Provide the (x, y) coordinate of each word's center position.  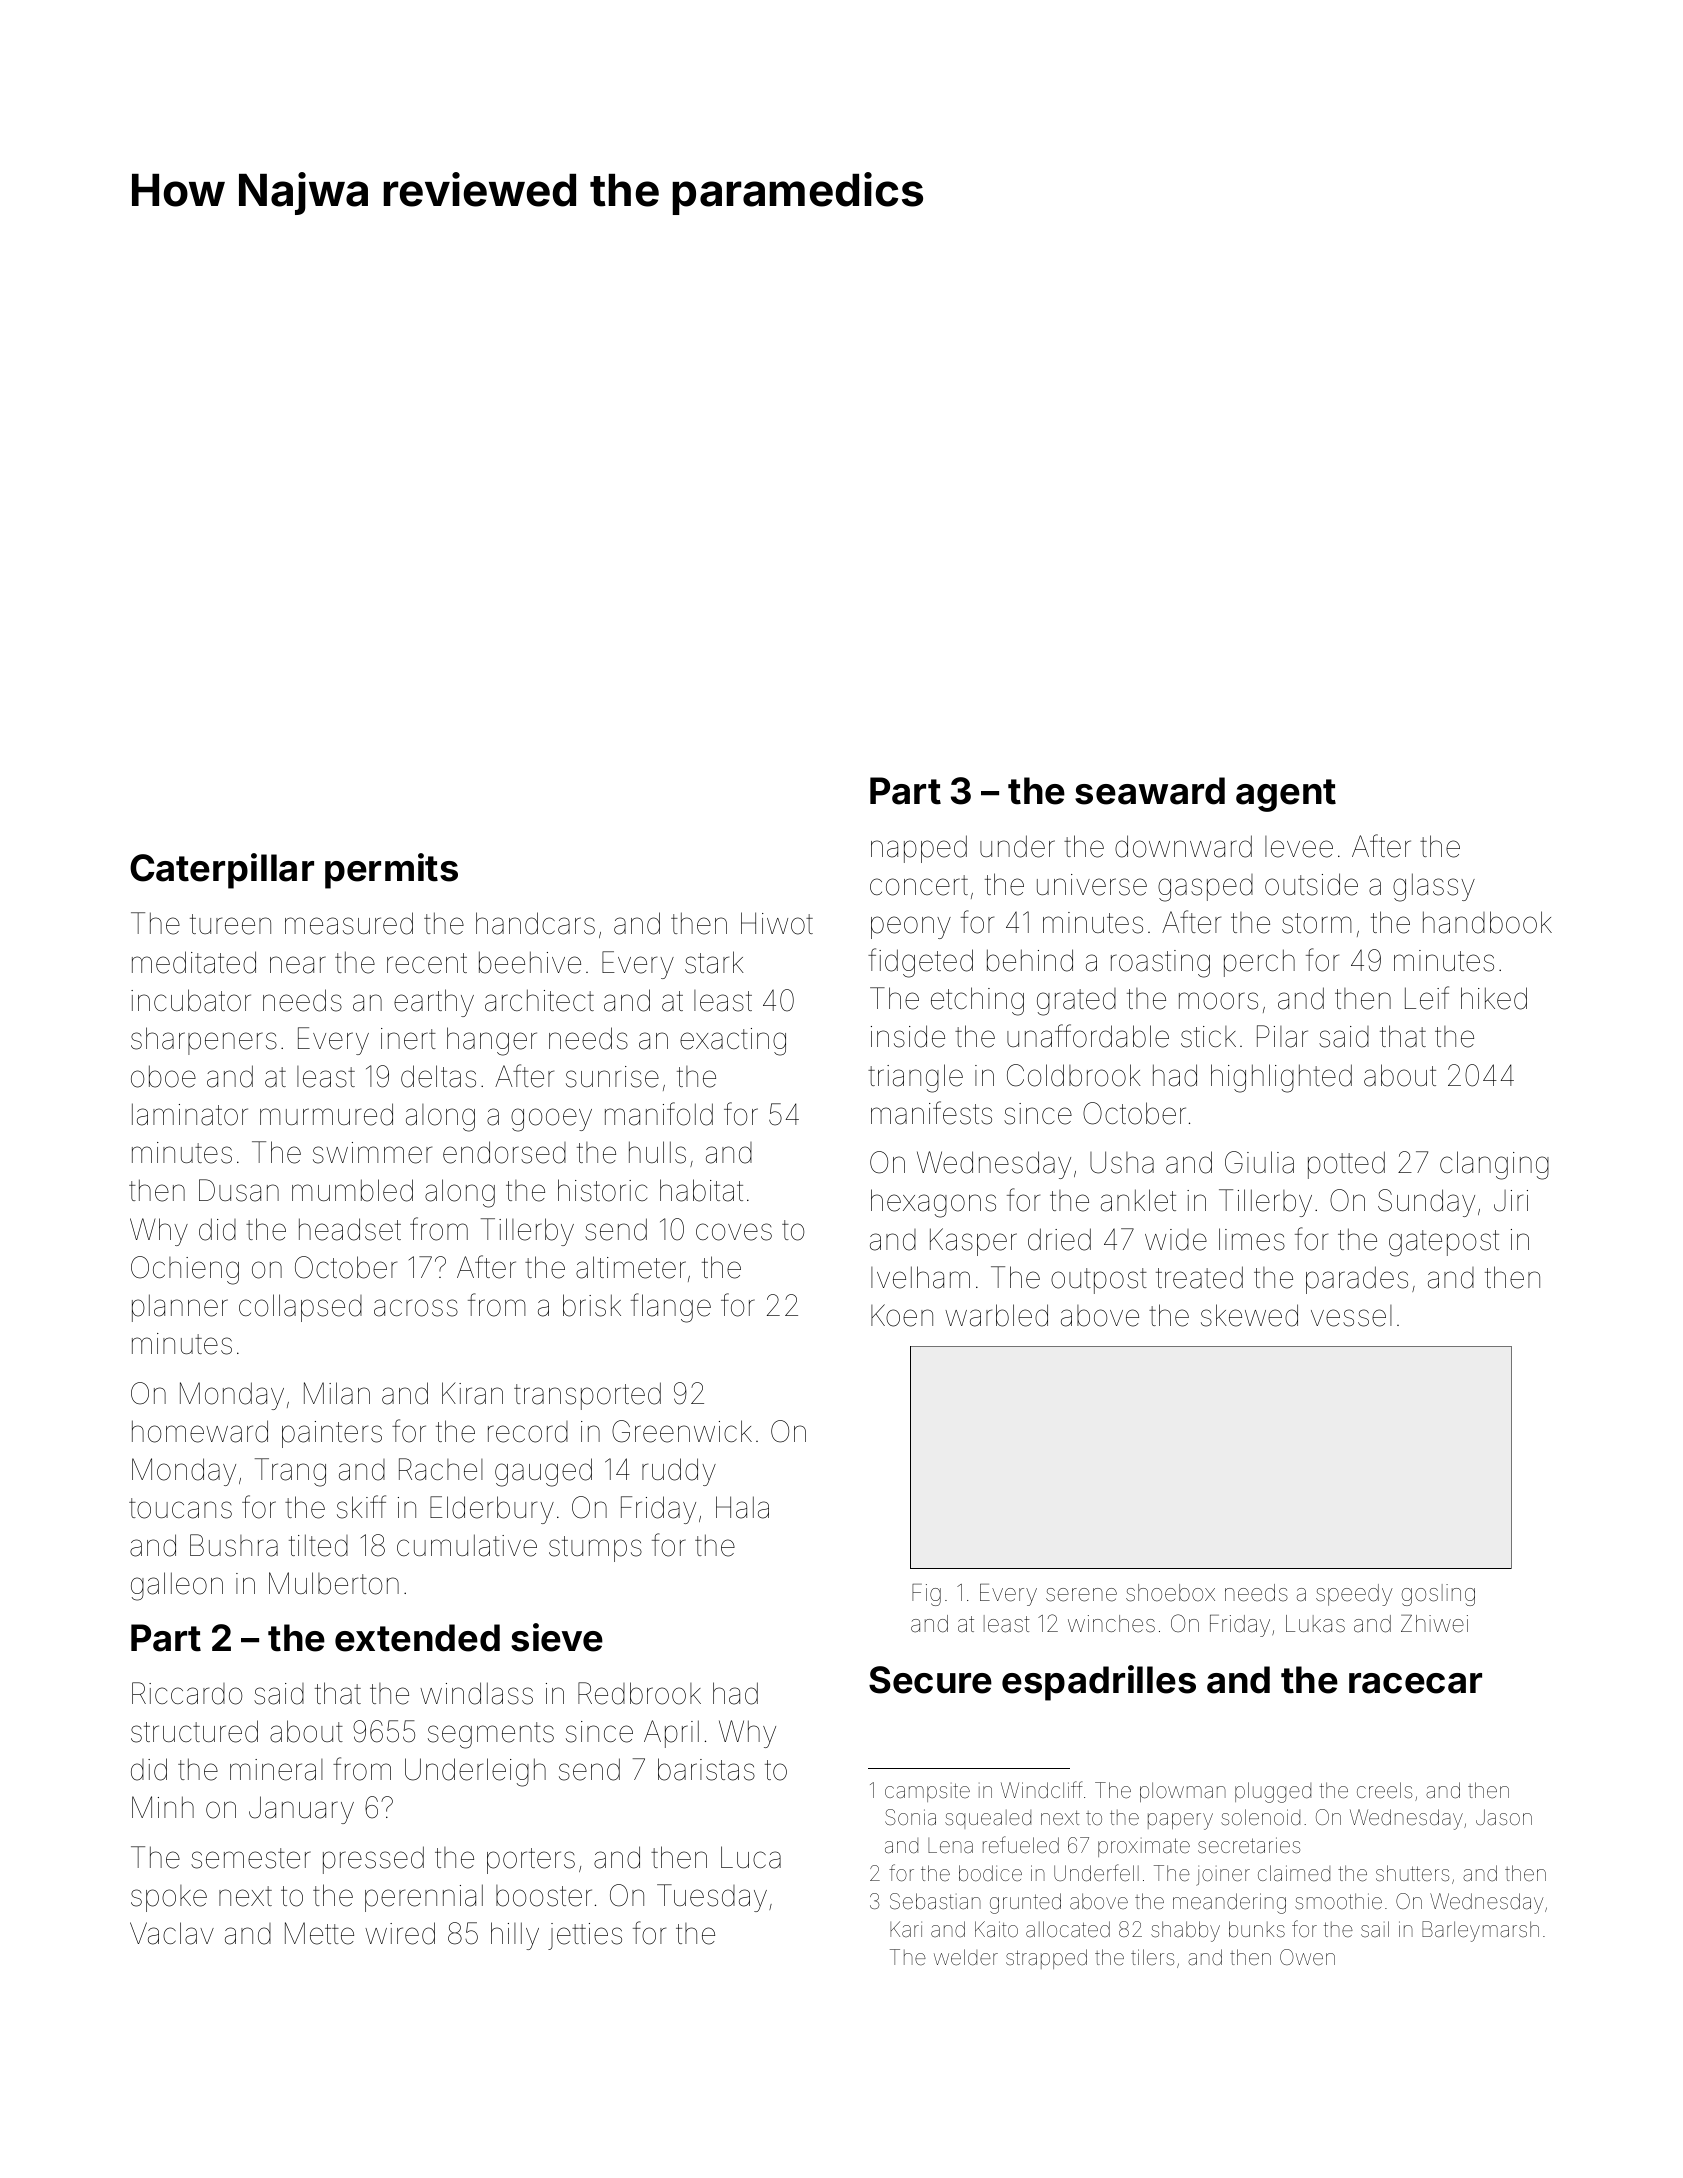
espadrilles (1099, 1683)
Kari (906, 1929)
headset (350, 1229)
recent (427, 963)
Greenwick (682, 1431)
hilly (515, 1936)
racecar (1415, 1683)
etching (977, 1001)
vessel (1351, 1316)
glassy (1434, 887)
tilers (1152, 1957)
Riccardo (187, 1693)
